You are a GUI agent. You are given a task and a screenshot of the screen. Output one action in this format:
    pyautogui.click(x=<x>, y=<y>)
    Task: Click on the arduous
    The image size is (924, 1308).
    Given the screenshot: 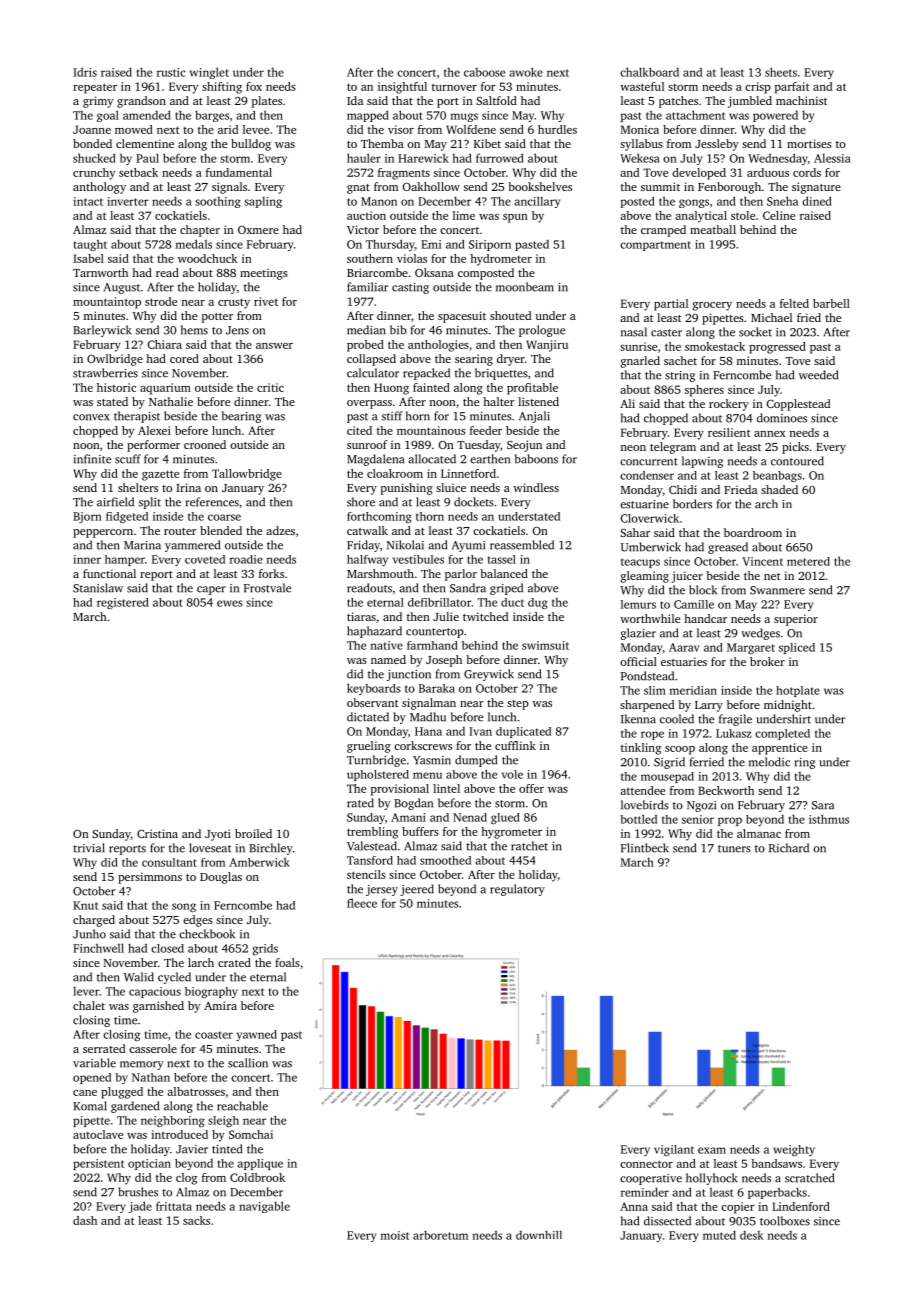 What is the action you would take?
    pyautogui.click(x=768, y=172)
